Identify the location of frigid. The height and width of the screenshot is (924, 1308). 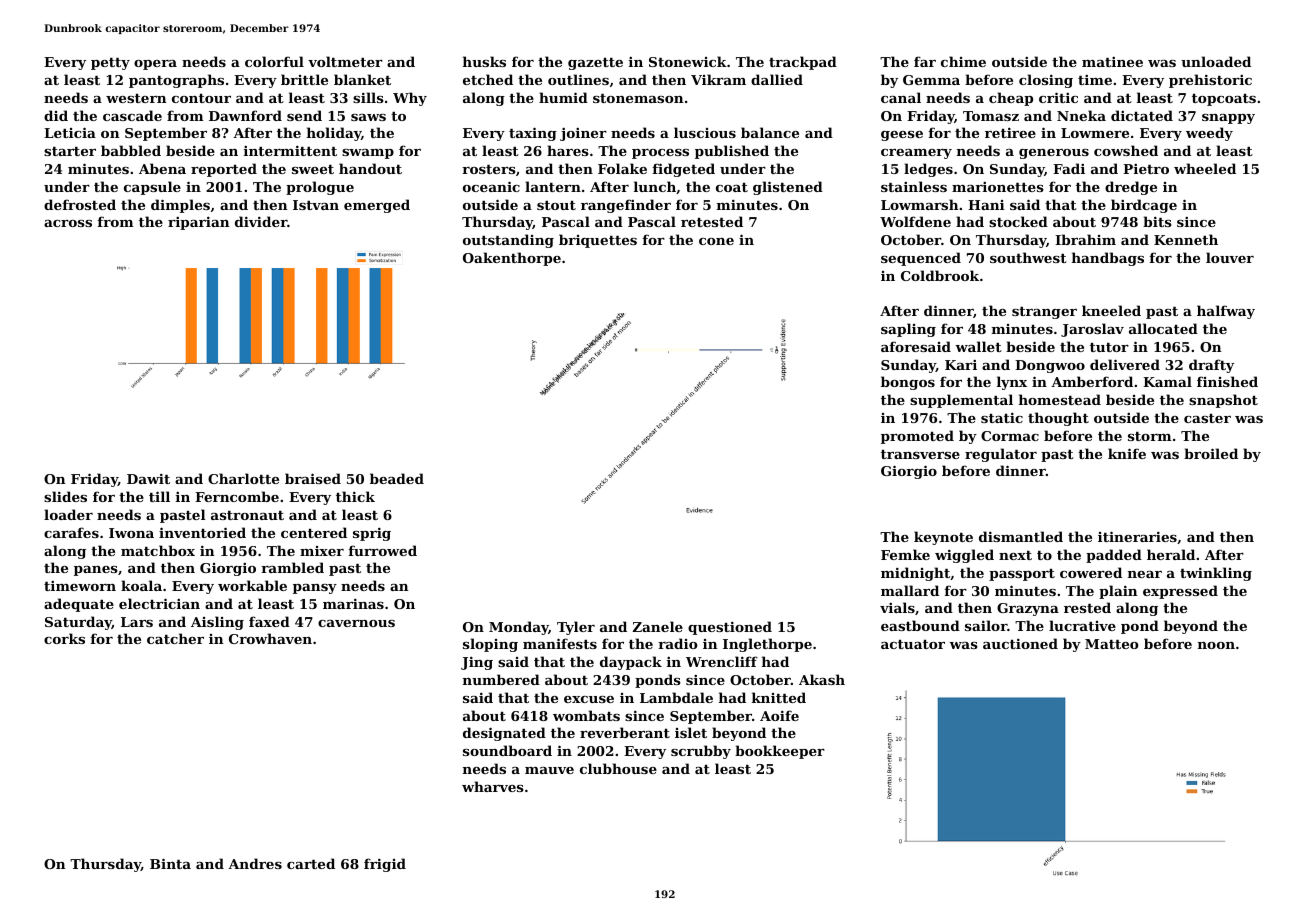
(385, 865).
